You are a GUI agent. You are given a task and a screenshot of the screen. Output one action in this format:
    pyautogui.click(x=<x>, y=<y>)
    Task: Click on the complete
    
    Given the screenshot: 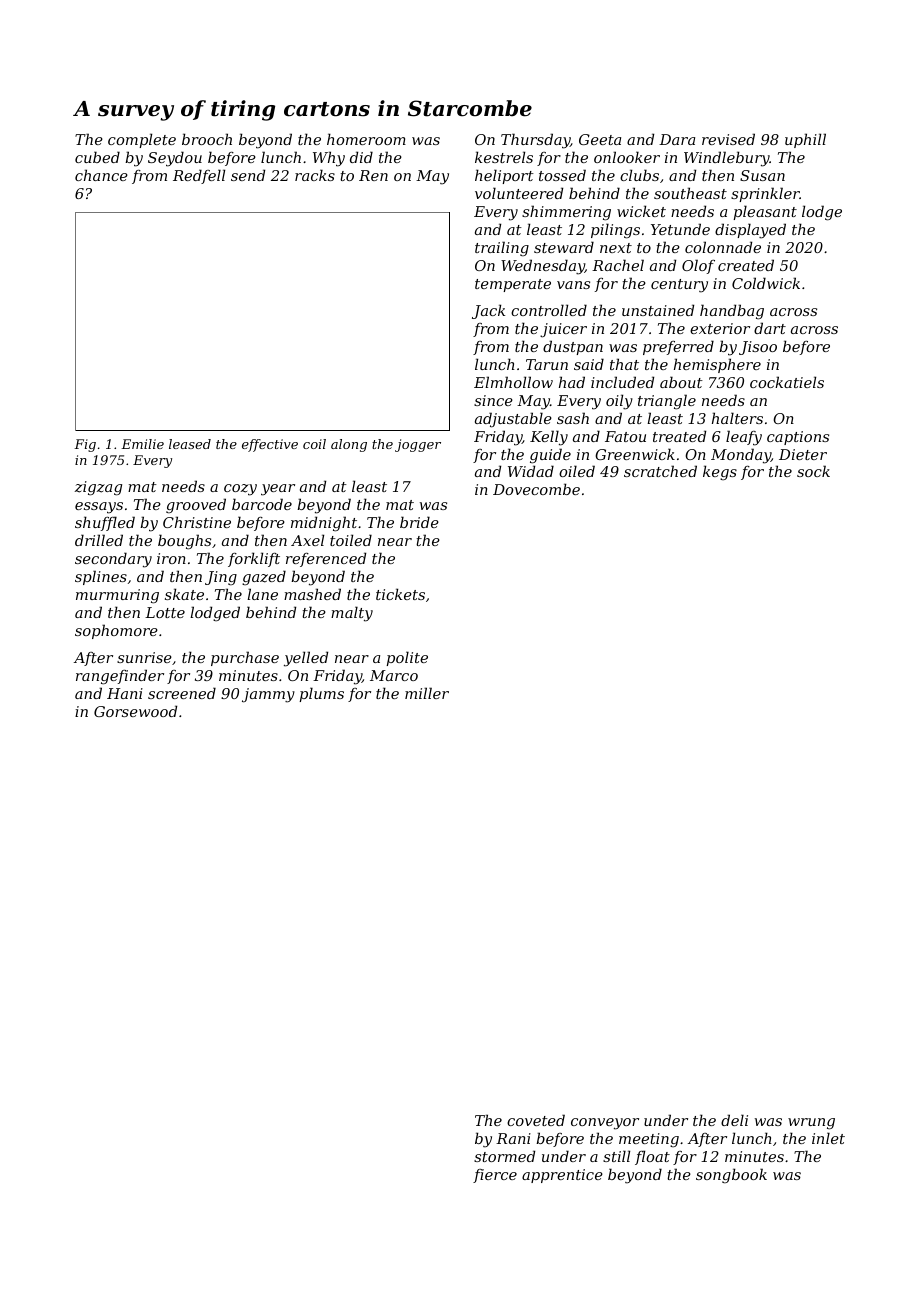 What is the action you would take?
    pyautogui.click(x=142, y=140)
